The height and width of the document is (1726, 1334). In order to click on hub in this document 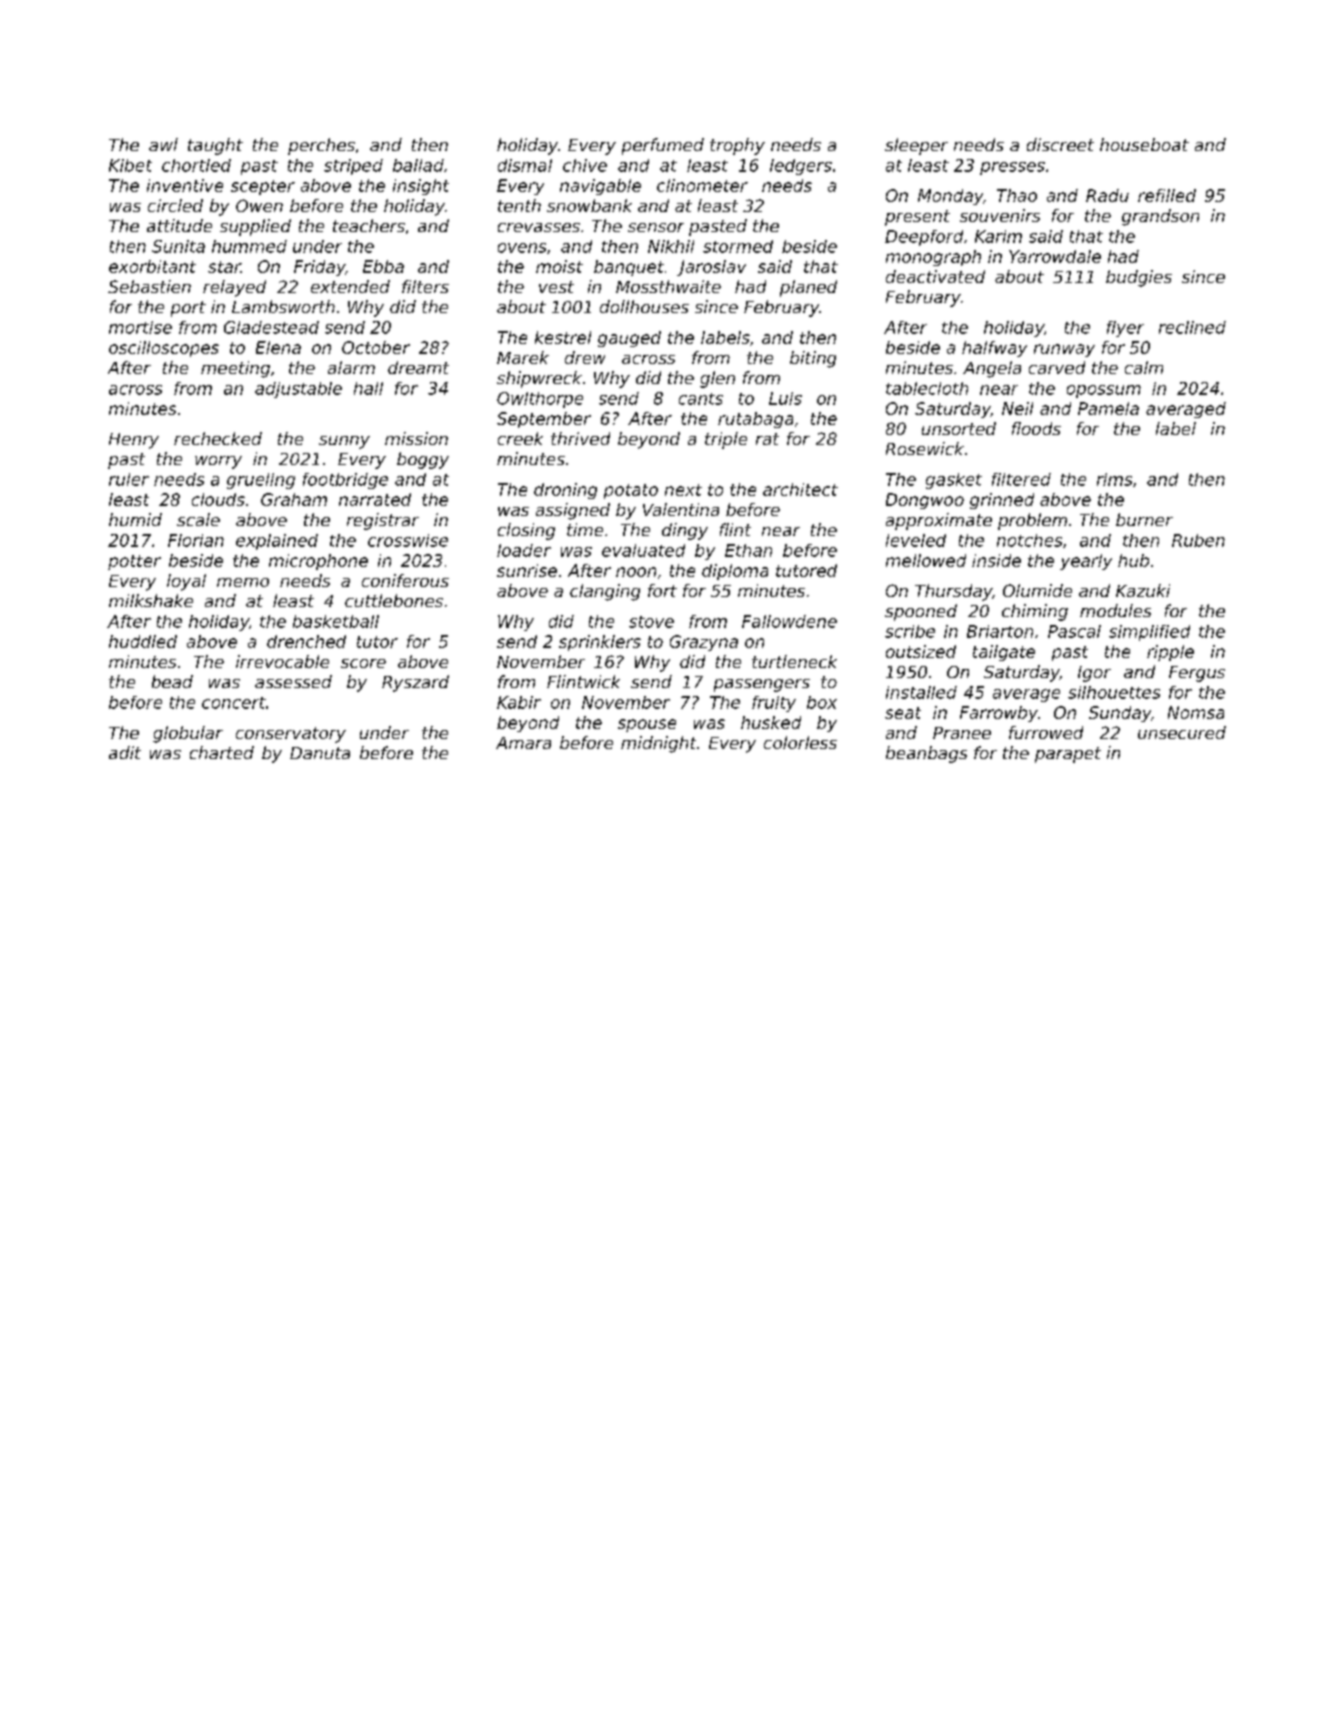, I will do `click(1133, 560)`.
